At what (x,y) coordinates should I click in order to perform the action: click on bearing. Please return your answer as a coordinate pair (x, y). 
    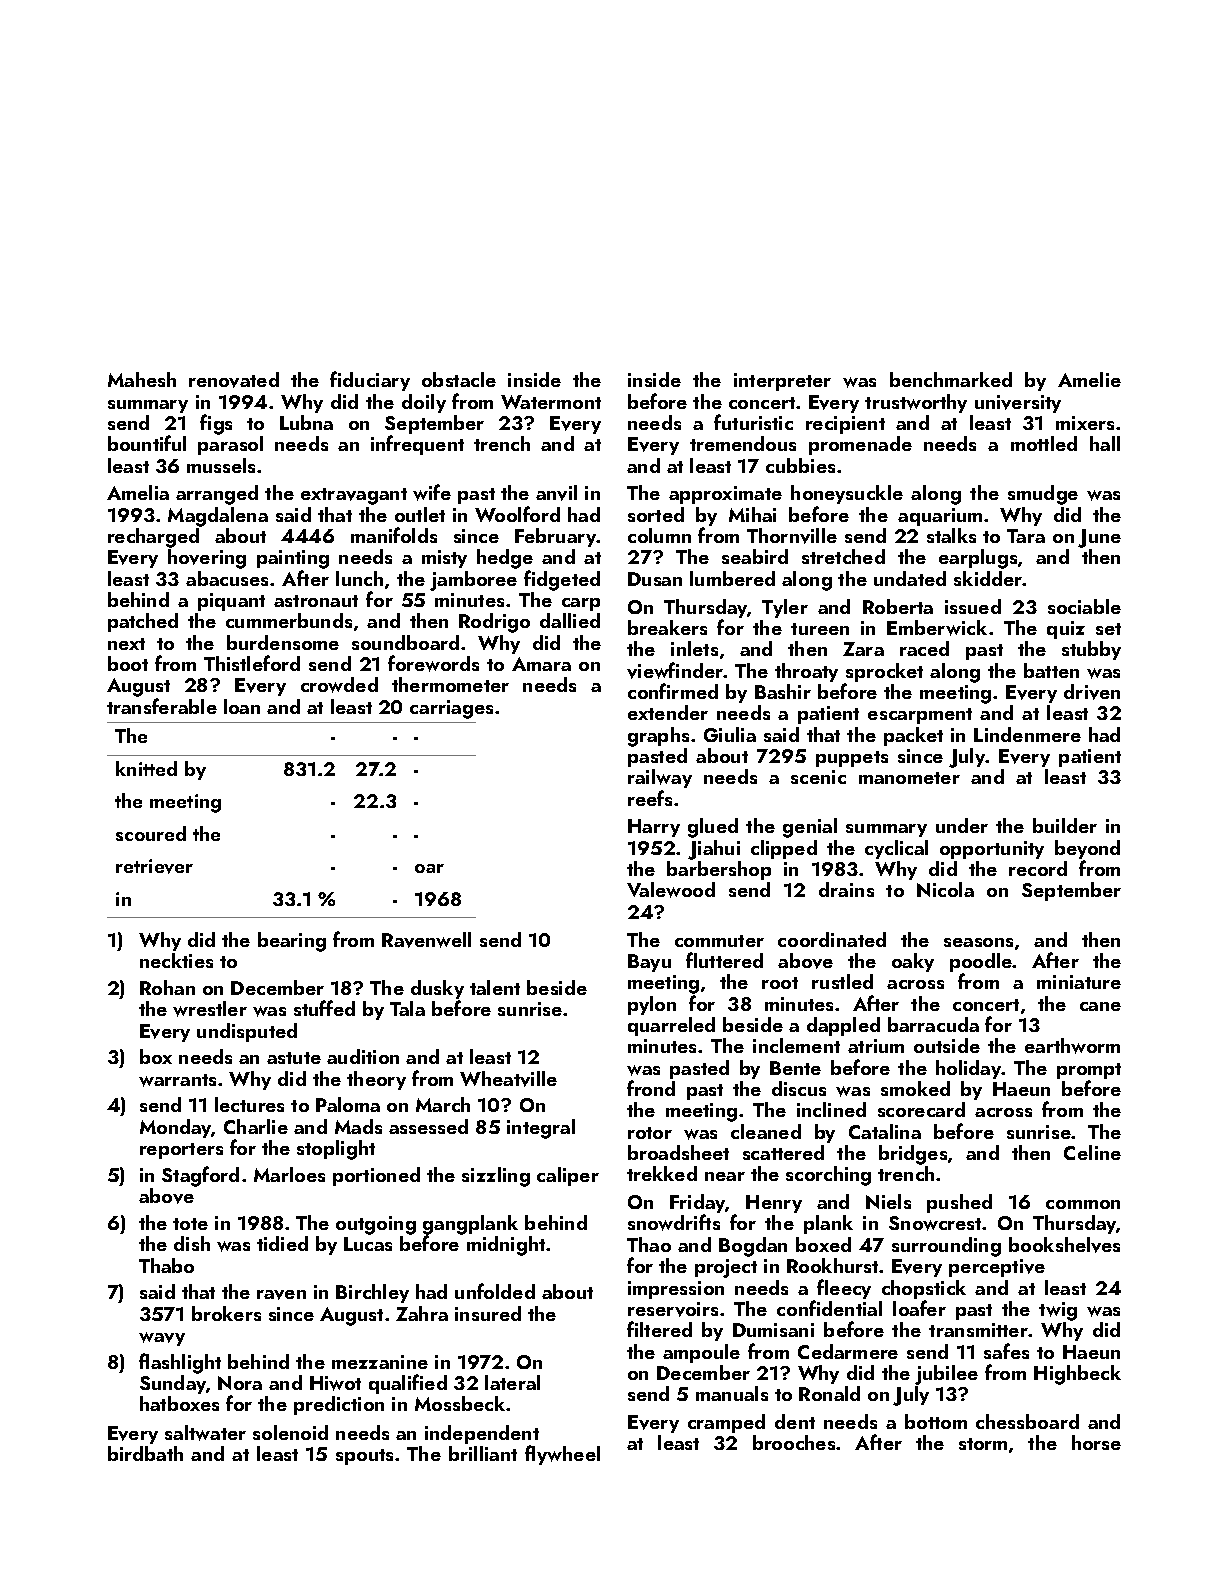
    Looking at the image, I should click on (292, 942).
